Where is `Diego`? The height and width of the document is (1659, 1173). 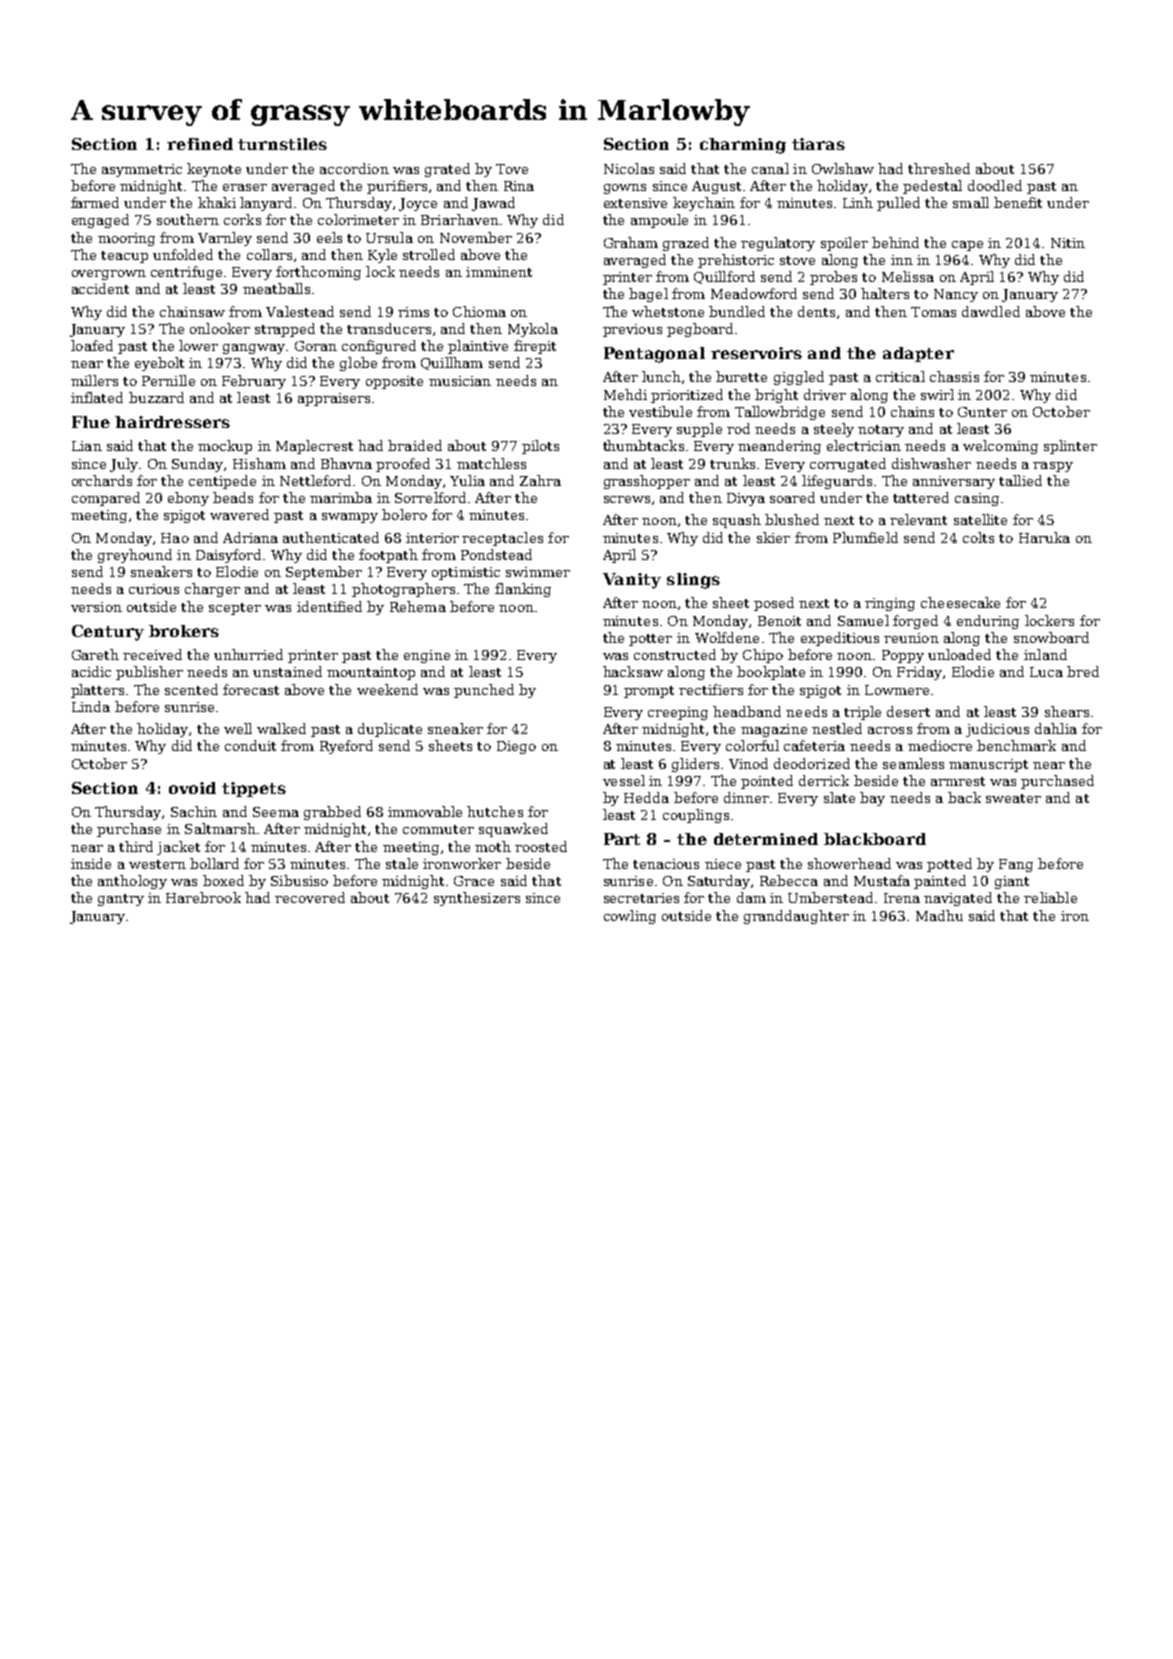 Diego is located at coordinates (516, 747).
